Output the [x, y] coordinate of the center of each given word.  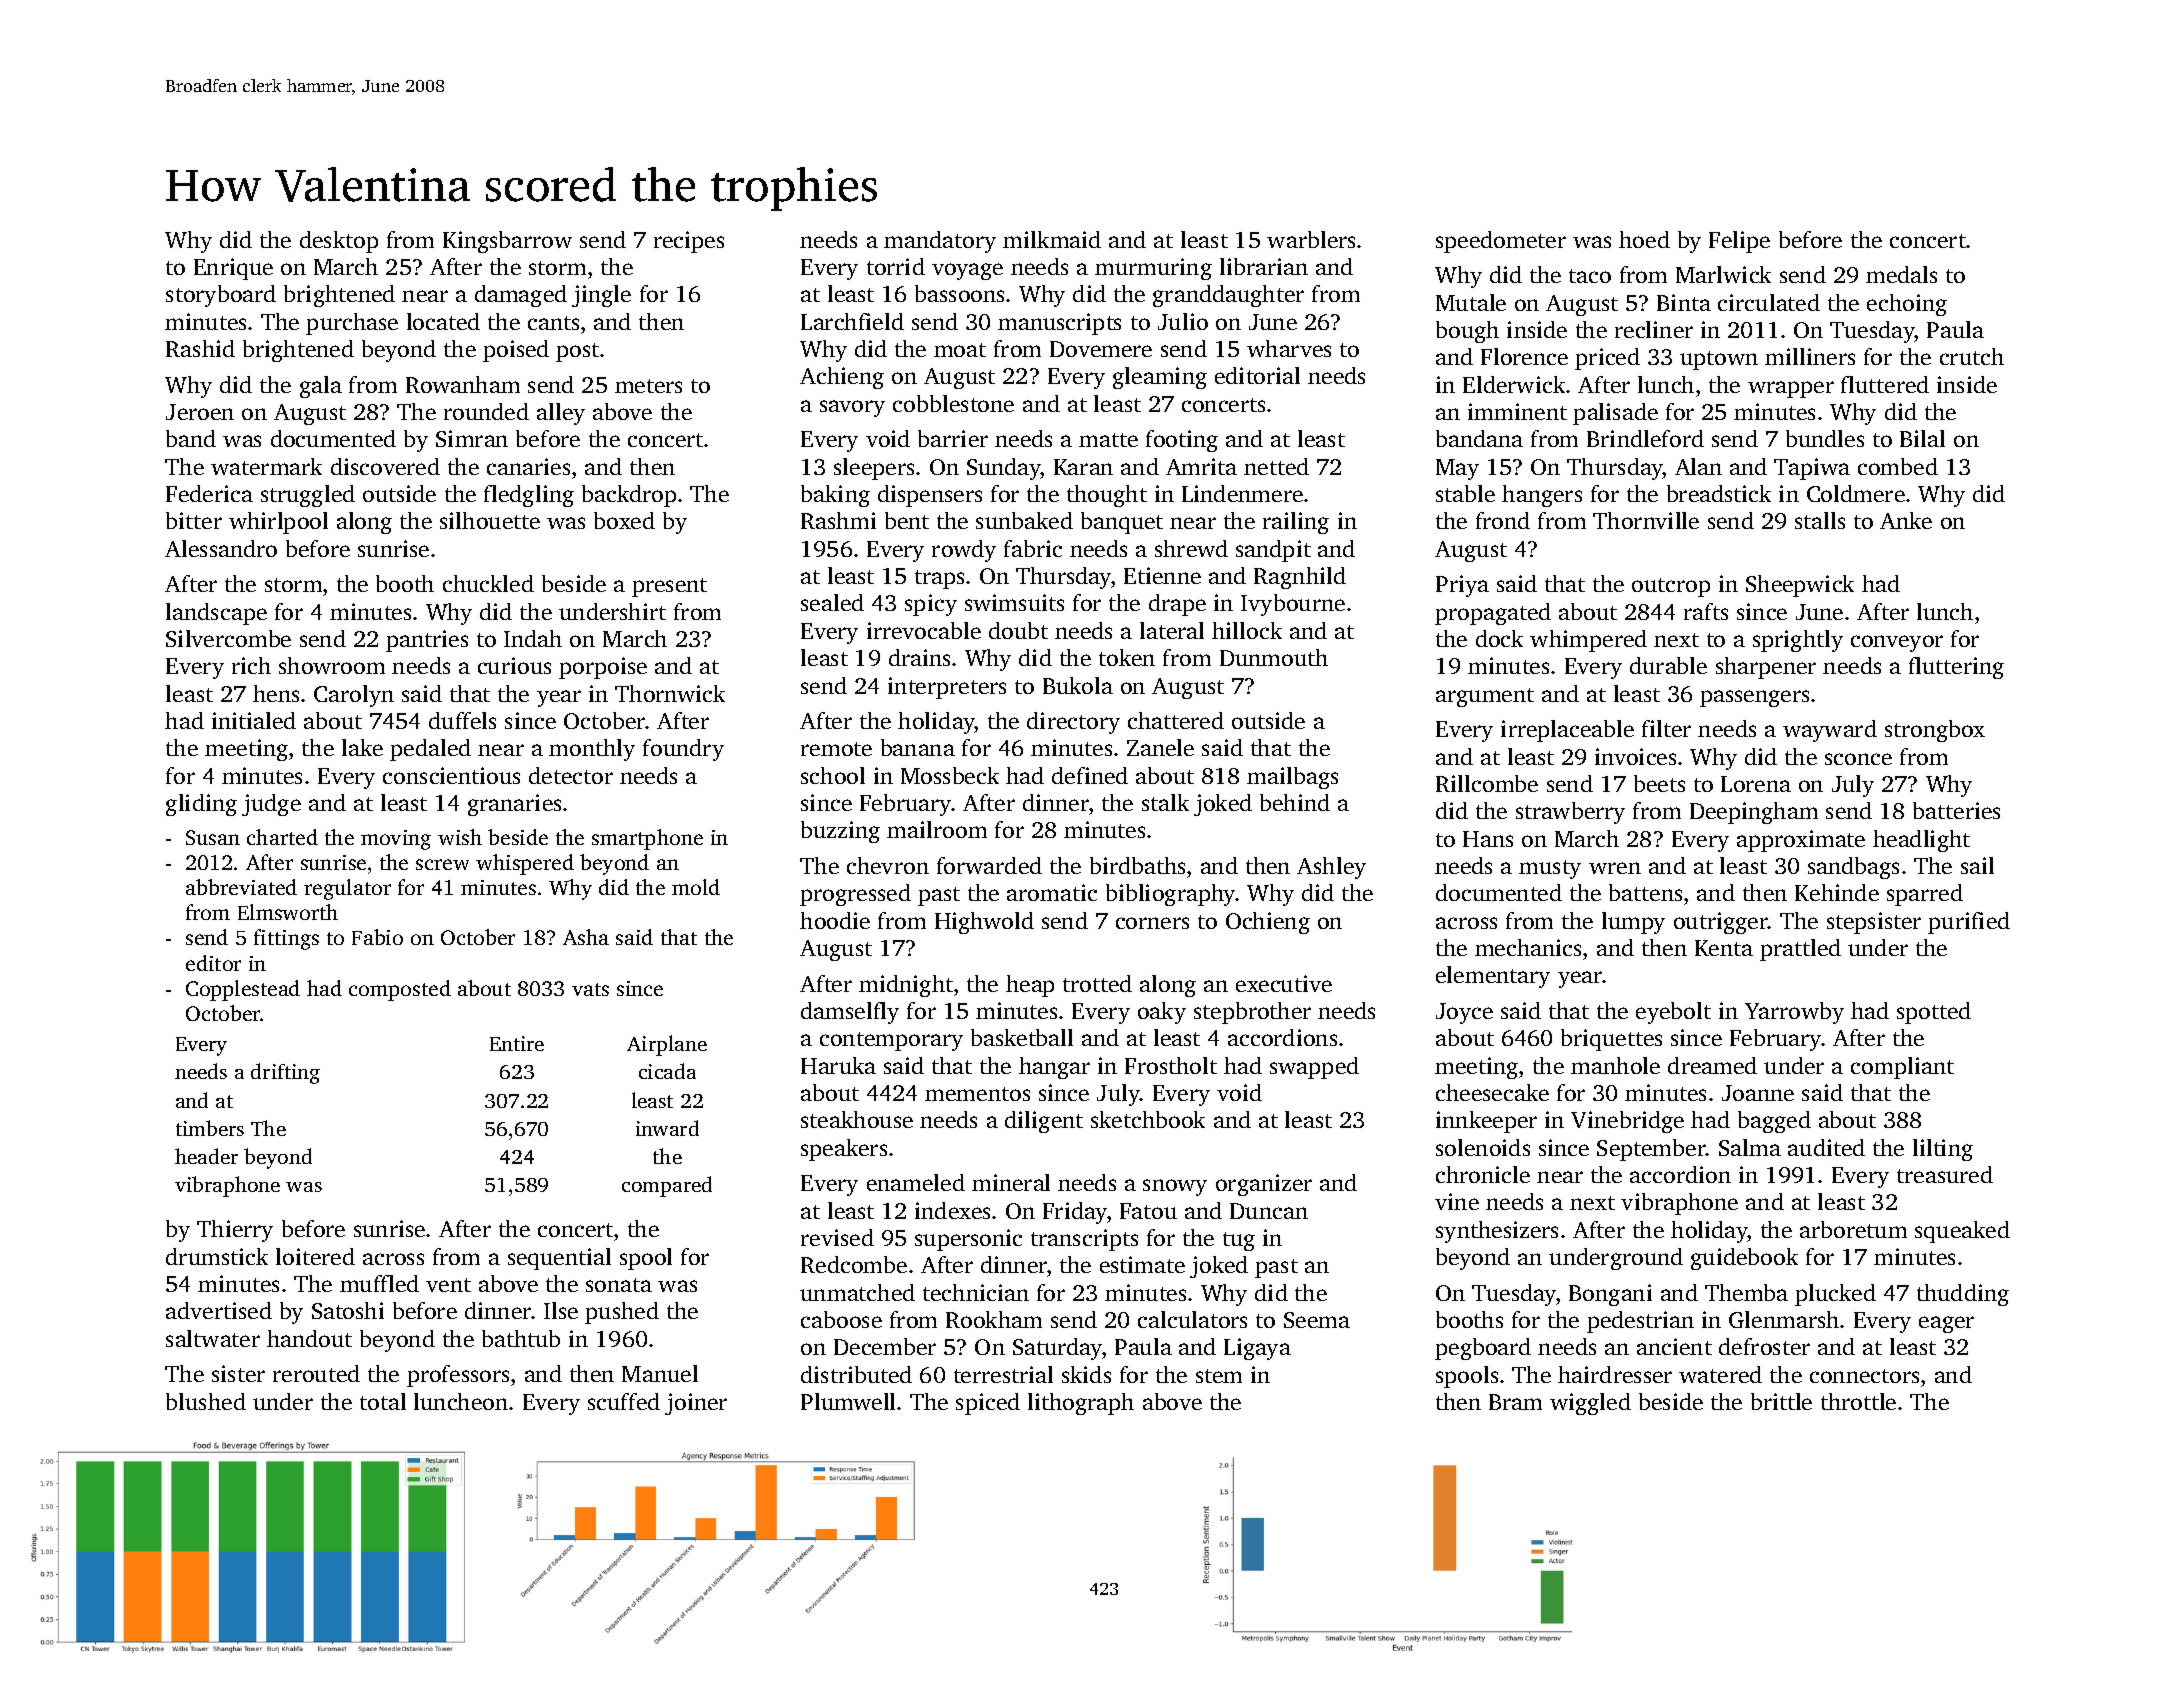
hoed [1644, 239]
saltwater [213, 1338]
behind [1295, 802]
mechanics [1528, 947]
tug [1239, 1241]
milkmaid [1052, 239]
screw [442, 864]
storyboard [221, 296]
